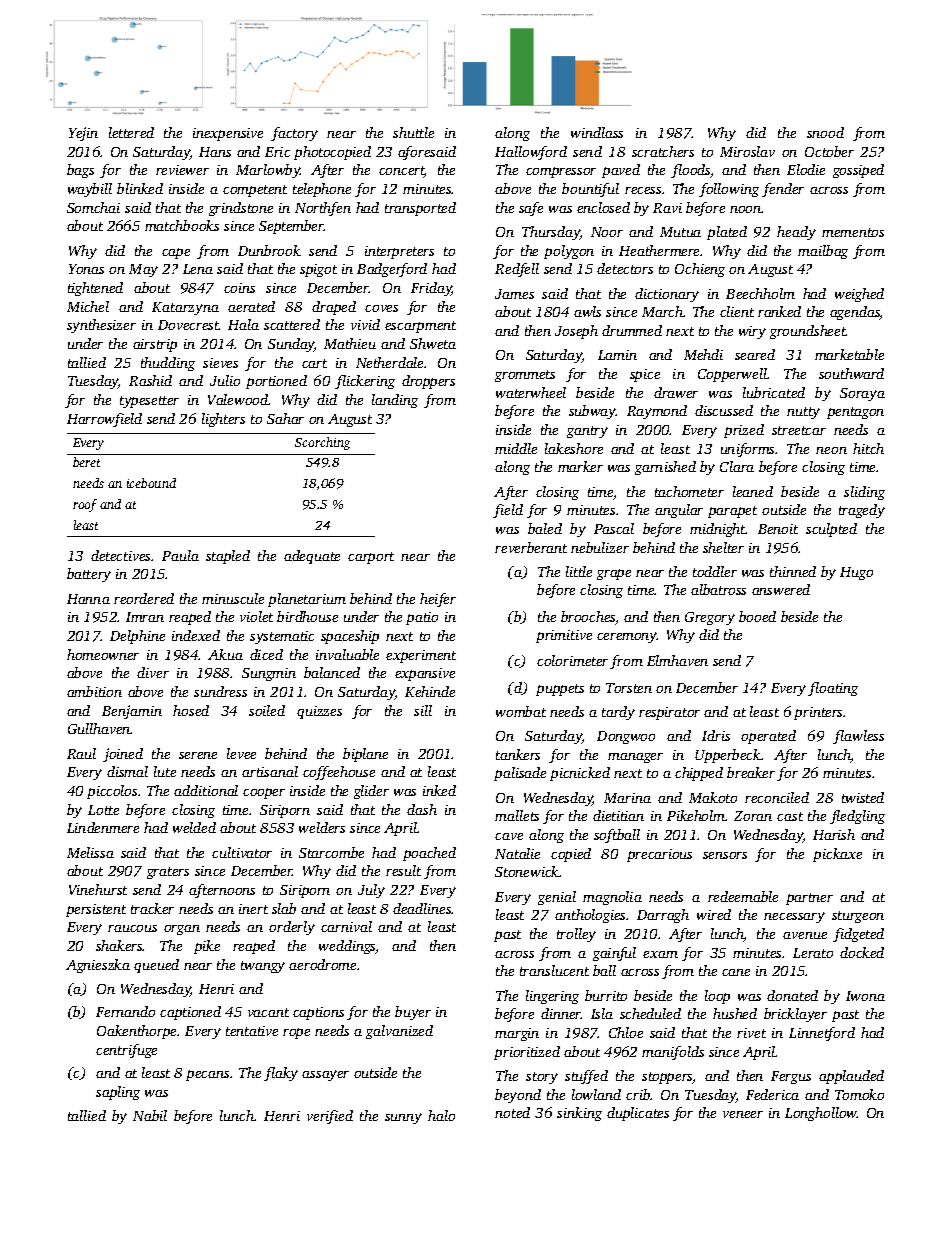  I want to click on Nabil, so click(150, 1115).
